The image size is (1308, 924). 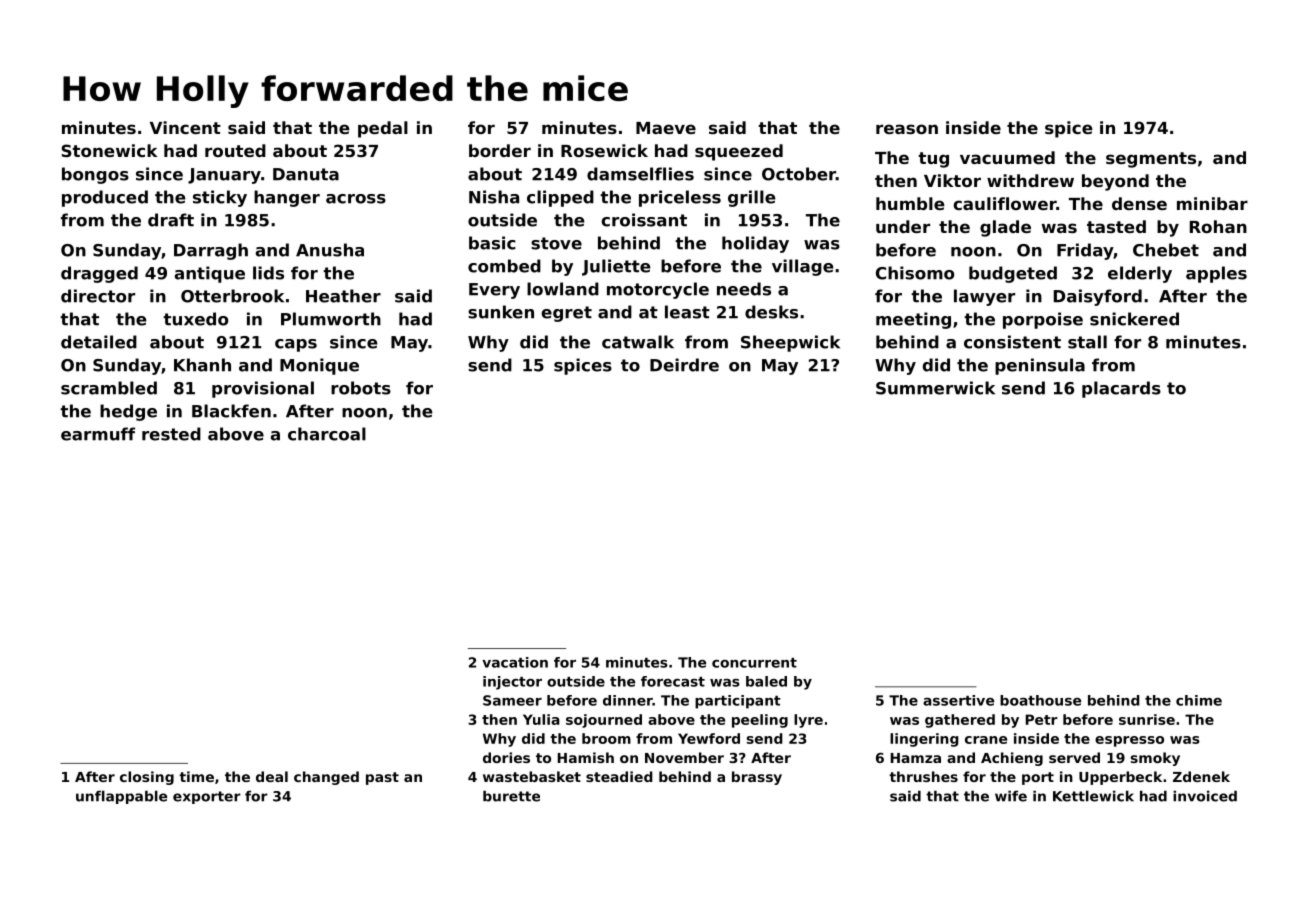 I want to click on lyre, so click(x=808, y=721).
